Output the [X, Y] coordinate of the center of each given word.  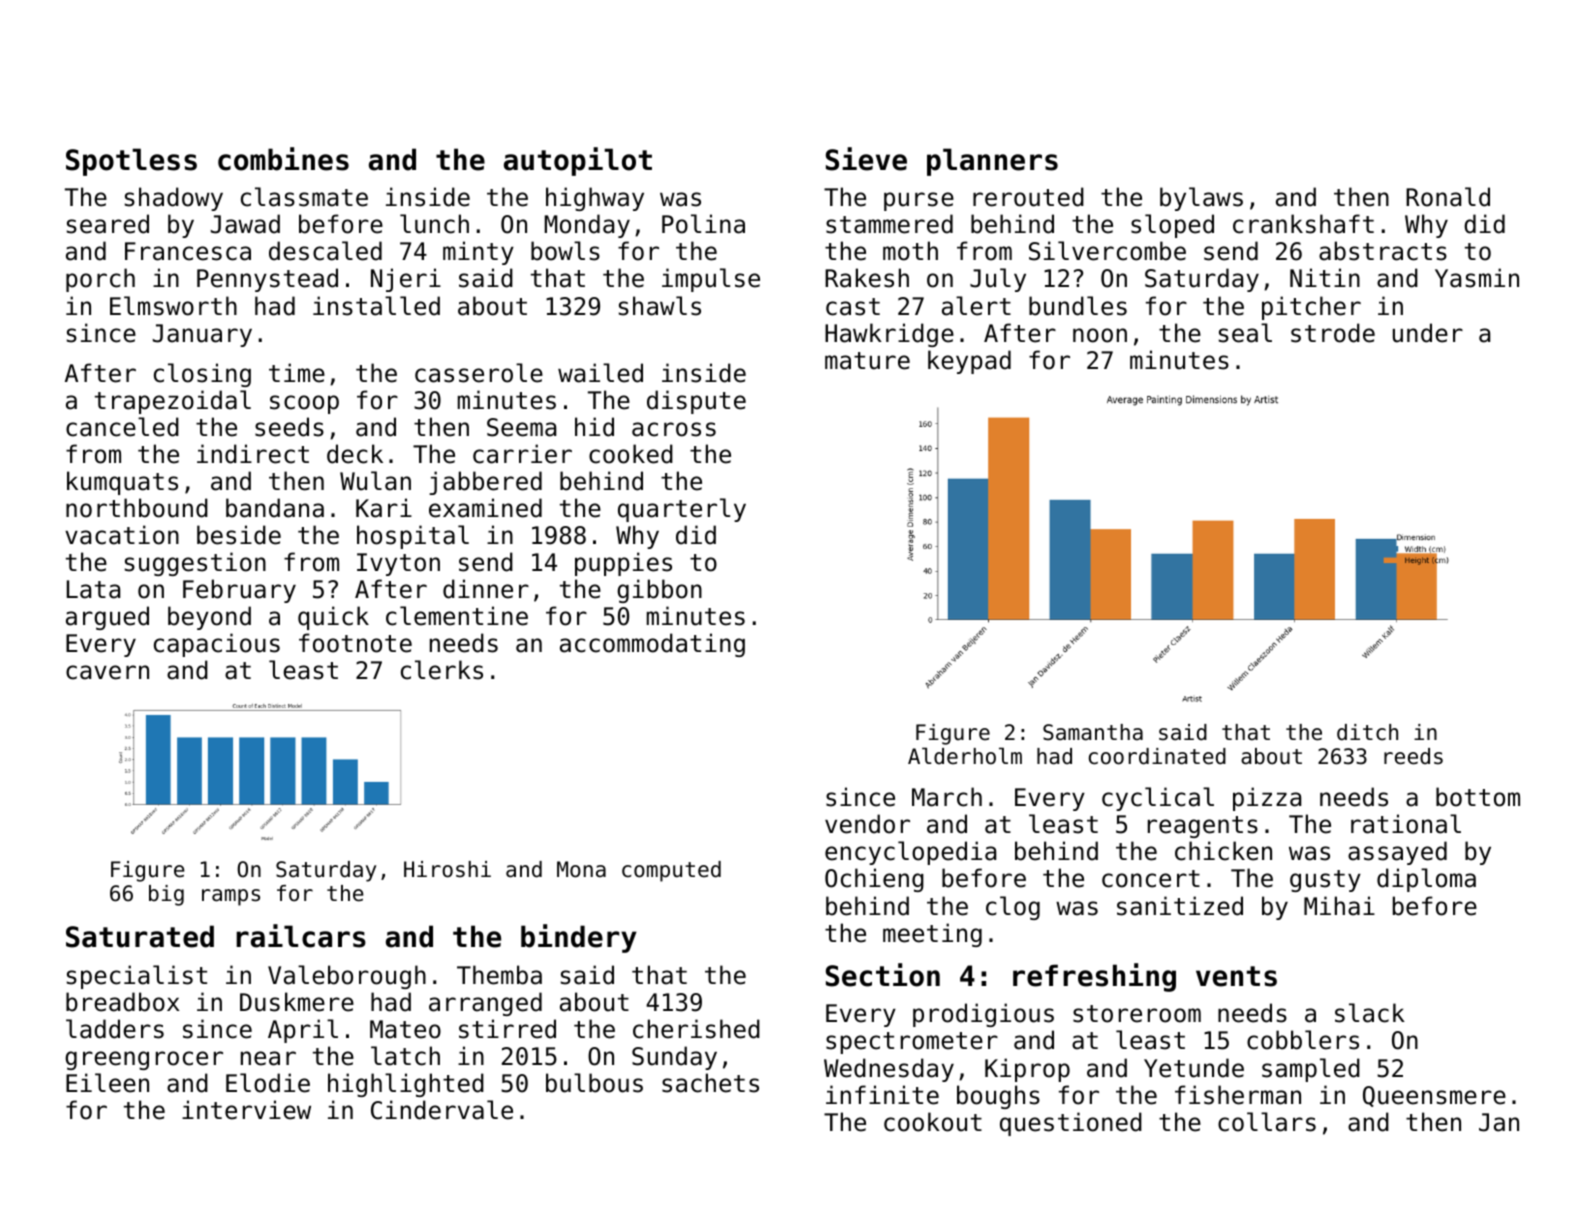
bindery [579, 938]
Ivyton [398, 564]
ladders [115, 1029]
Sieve [866, 159]
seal [1245, 333]
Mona [581, 869]
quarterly [682, 510]
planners [992, 162]
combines [283, 159]
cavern [107, 672]
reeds [1413, 756]
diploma [1426, 880]
